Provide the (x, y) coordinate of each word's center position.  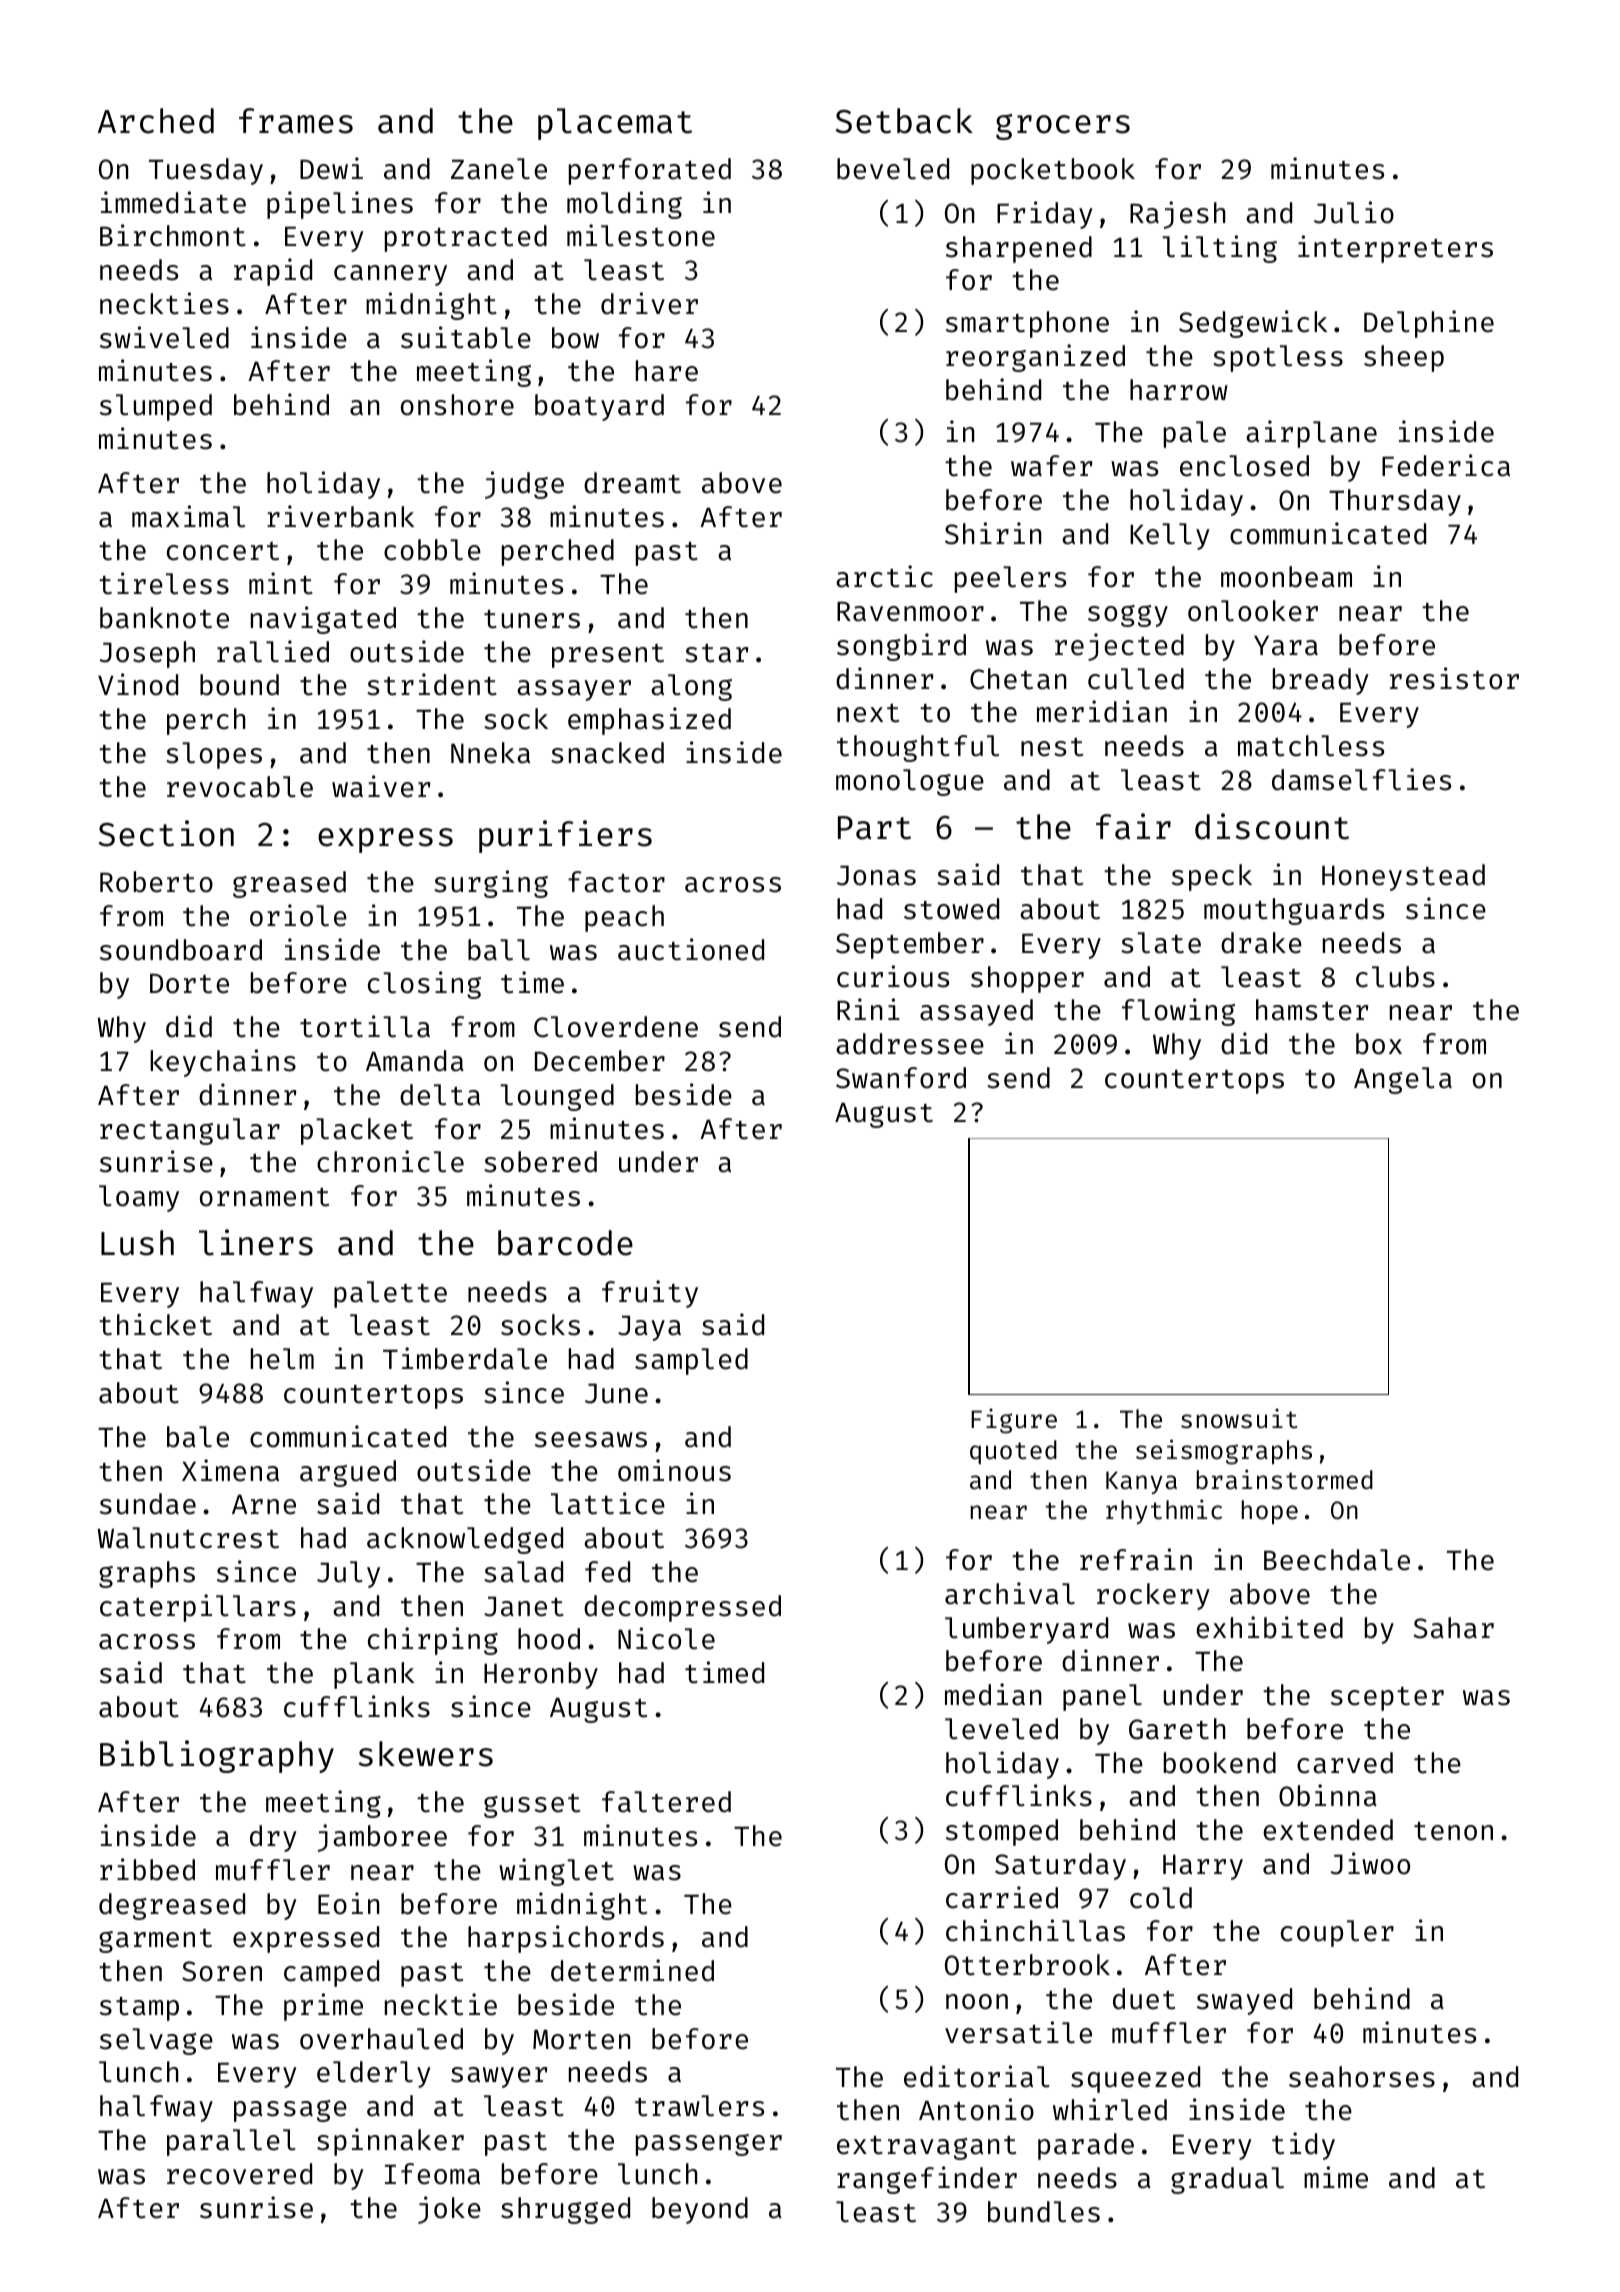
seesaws (591, 1440)
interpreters (1395, 249)
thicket (155, 1324)
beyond (700, 2210)
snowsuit (1239, 1418)
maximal (188, 516)
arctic (884, 576)
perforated (650, 171)
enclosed (1244, 466)
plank (374, 1675)
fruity (650, 1294)
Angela (1403, 1080)
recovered (239, 2174)
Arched (156, 121)
